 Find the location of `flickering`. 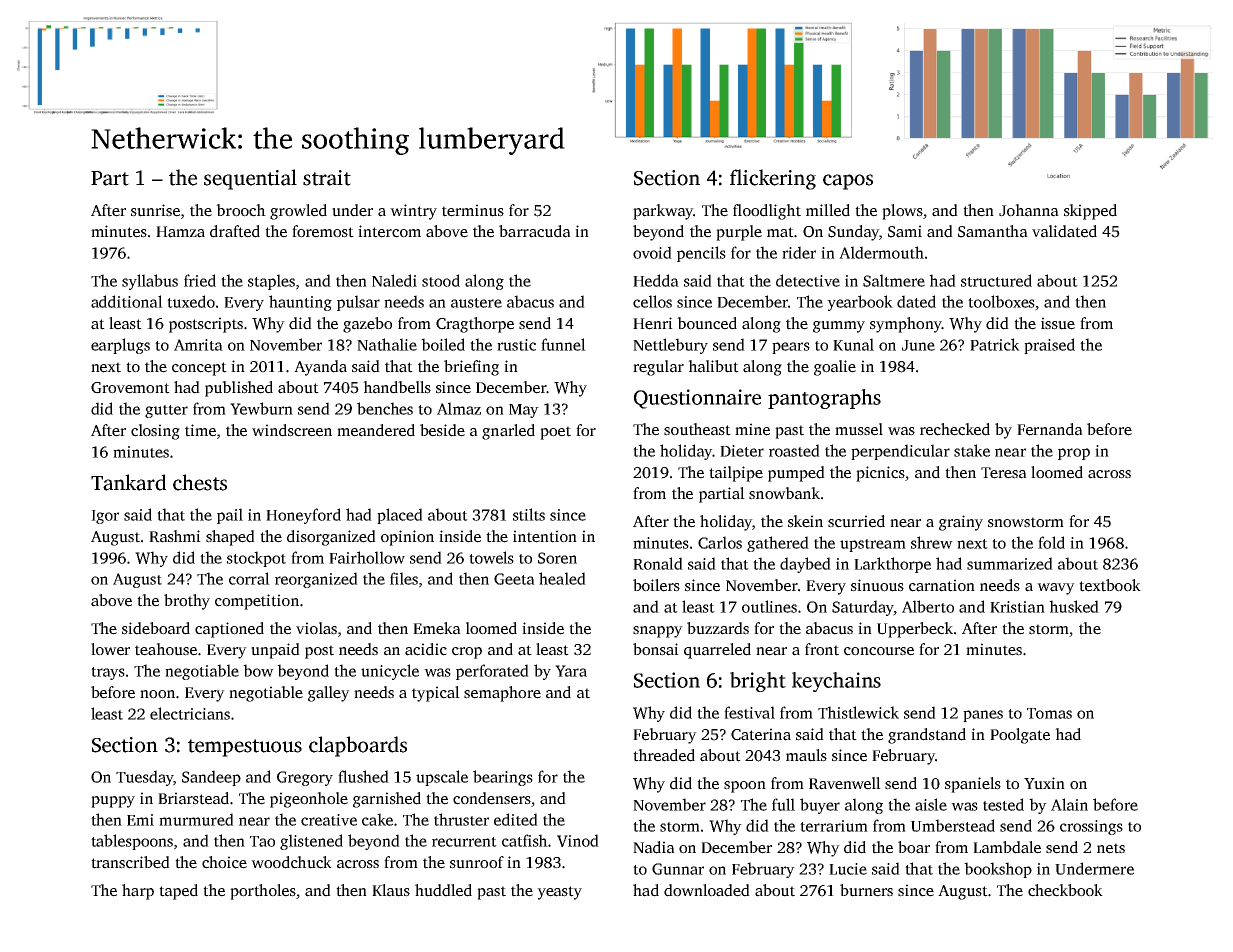

flickering is located at coordinates (773, 179).
